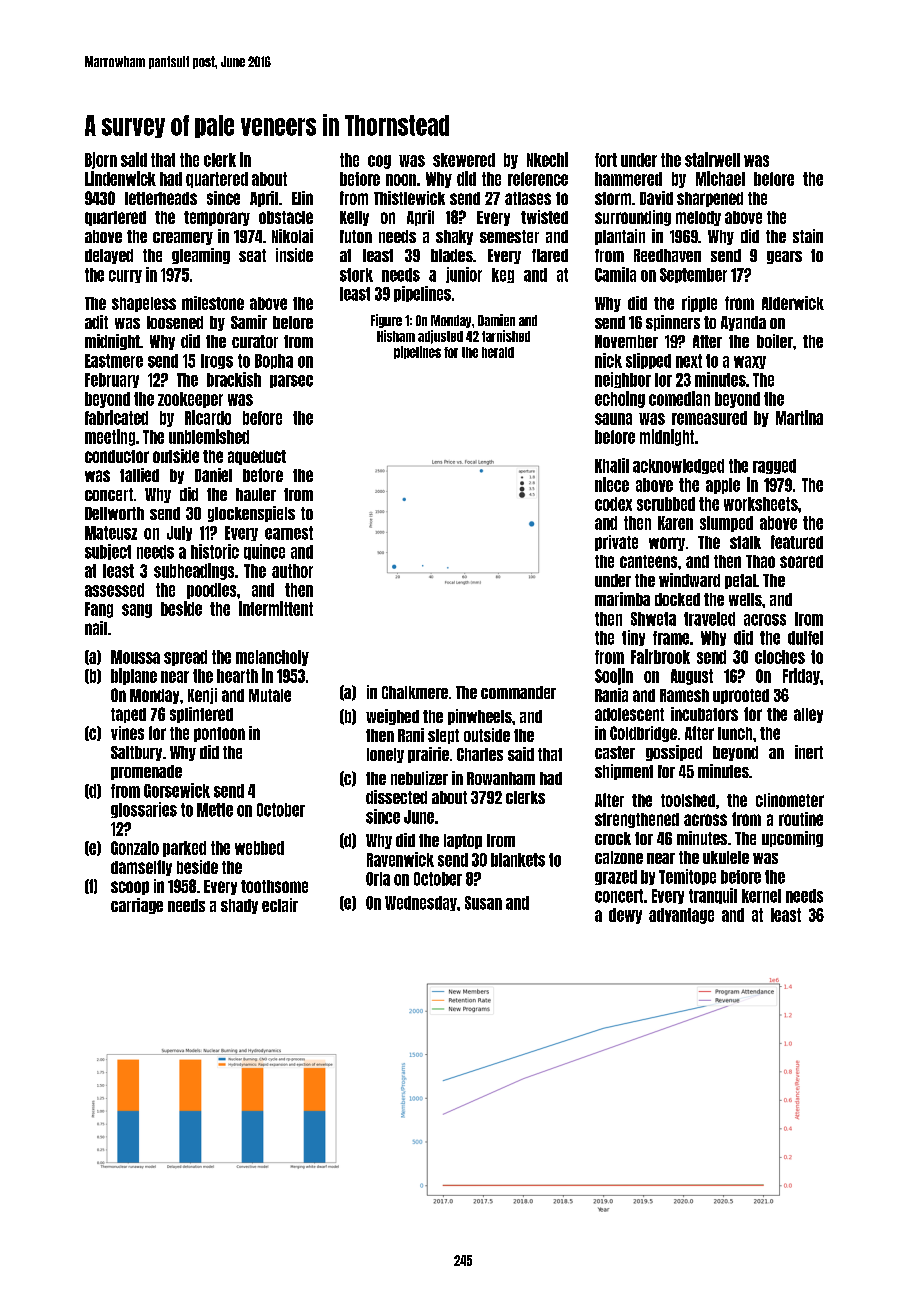 This document has width=908, height=1316. I want to click on frogs, so click(217, 361).
